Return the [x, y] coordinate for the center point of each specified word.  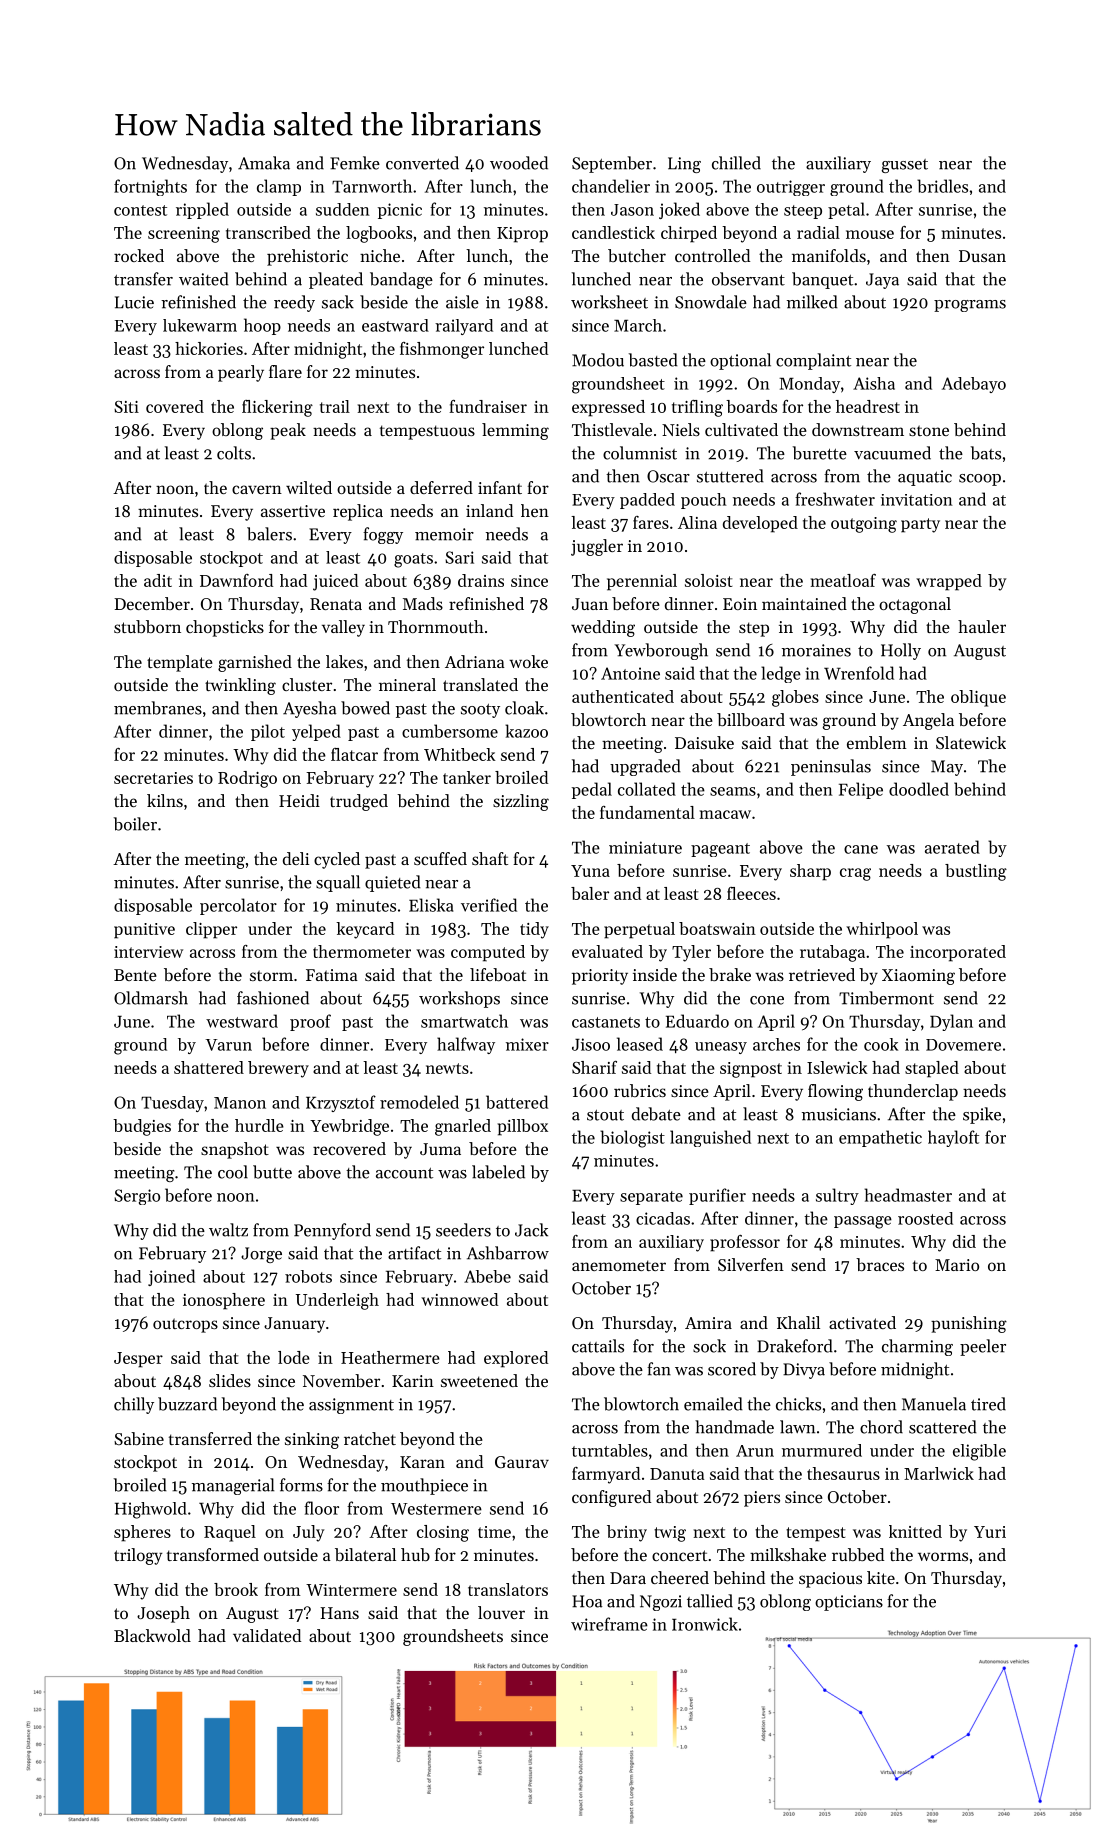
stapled [932, 1069]
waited [204, 279]
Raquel [230, 1533]
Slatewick [971, 742]
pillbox [523, 1127]
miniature [645, 847]
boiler [135, 824]
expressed [608, 408]
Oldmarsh [151, 998]
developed [760, 524]
